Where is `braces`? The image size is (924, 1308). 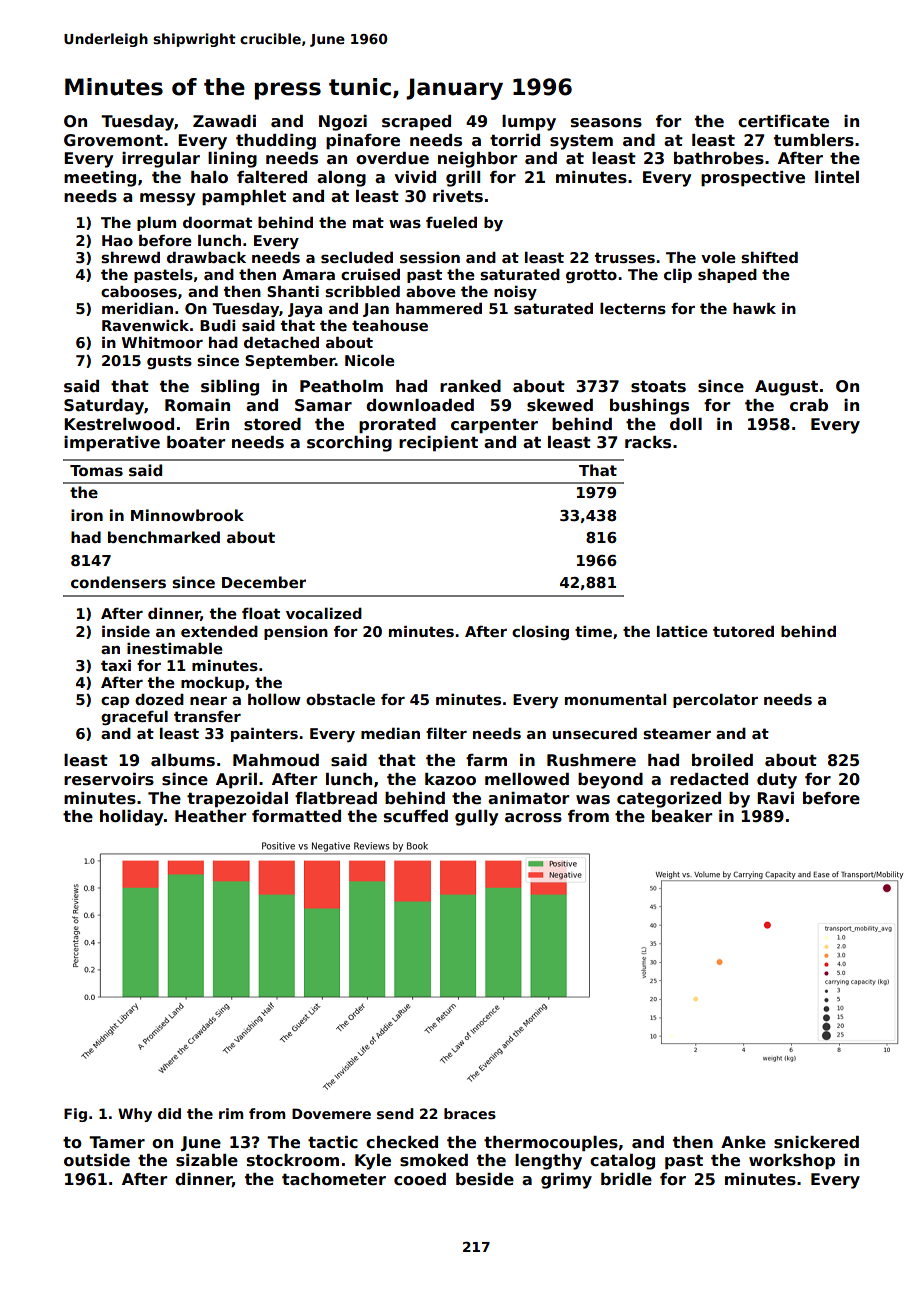
braces is located at coordinates (470, 1113).
